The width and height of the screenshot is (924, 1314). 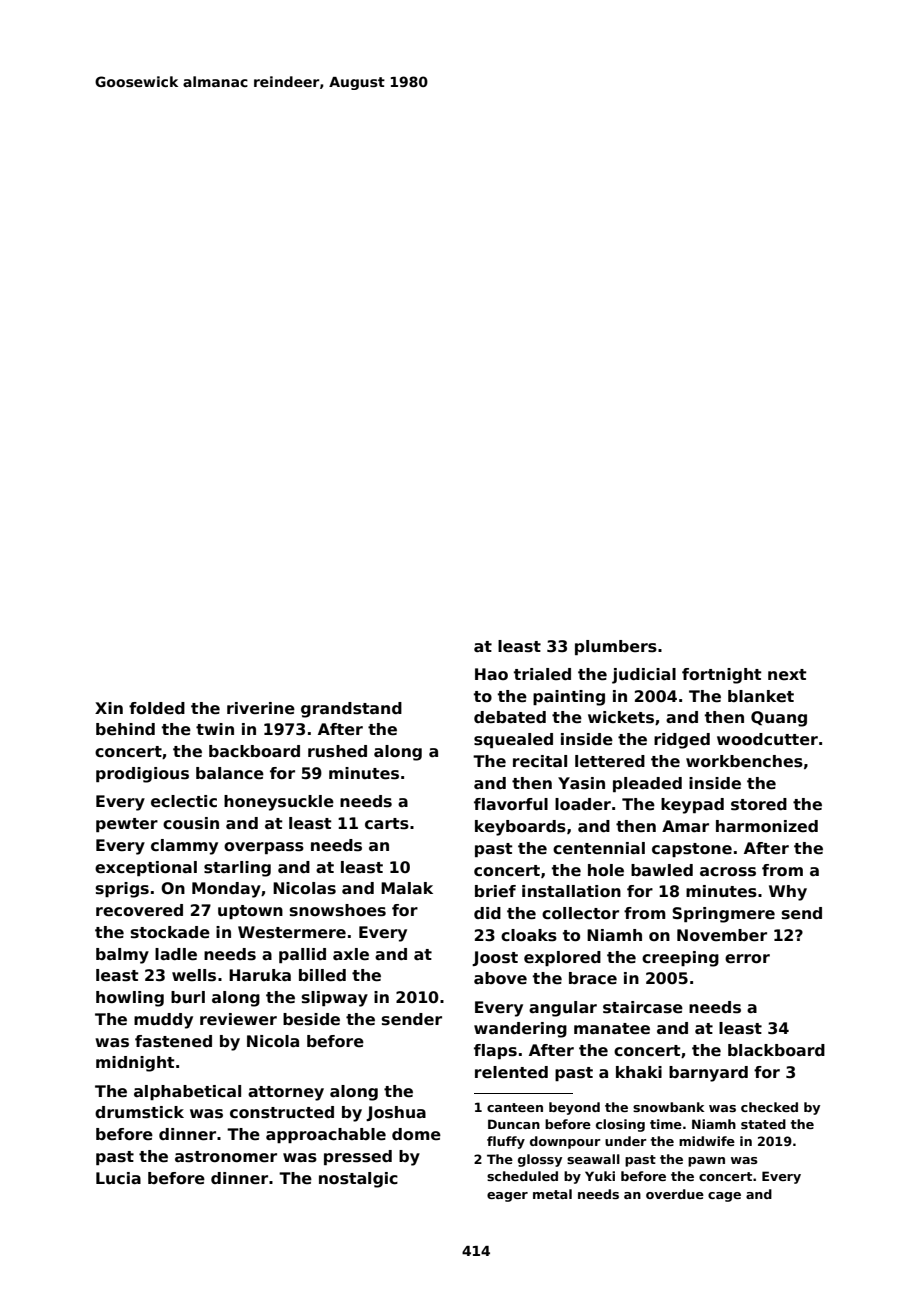 What do you see at coordinates (692, 850) in the screenshot?
I see `capstone` at bounding box center [692, 850].
